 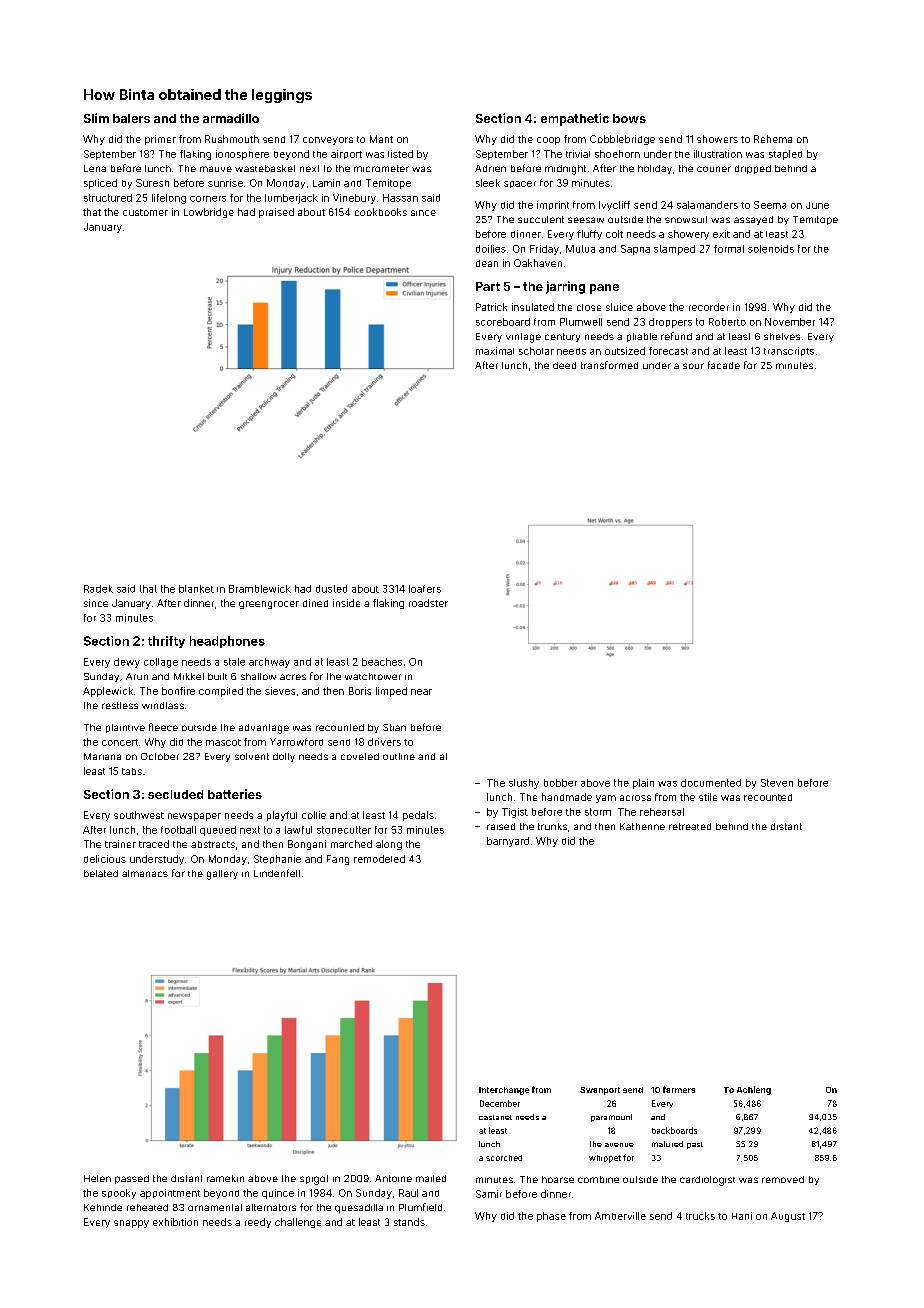 I want to click on Slim, so click(x=96, y=118).
